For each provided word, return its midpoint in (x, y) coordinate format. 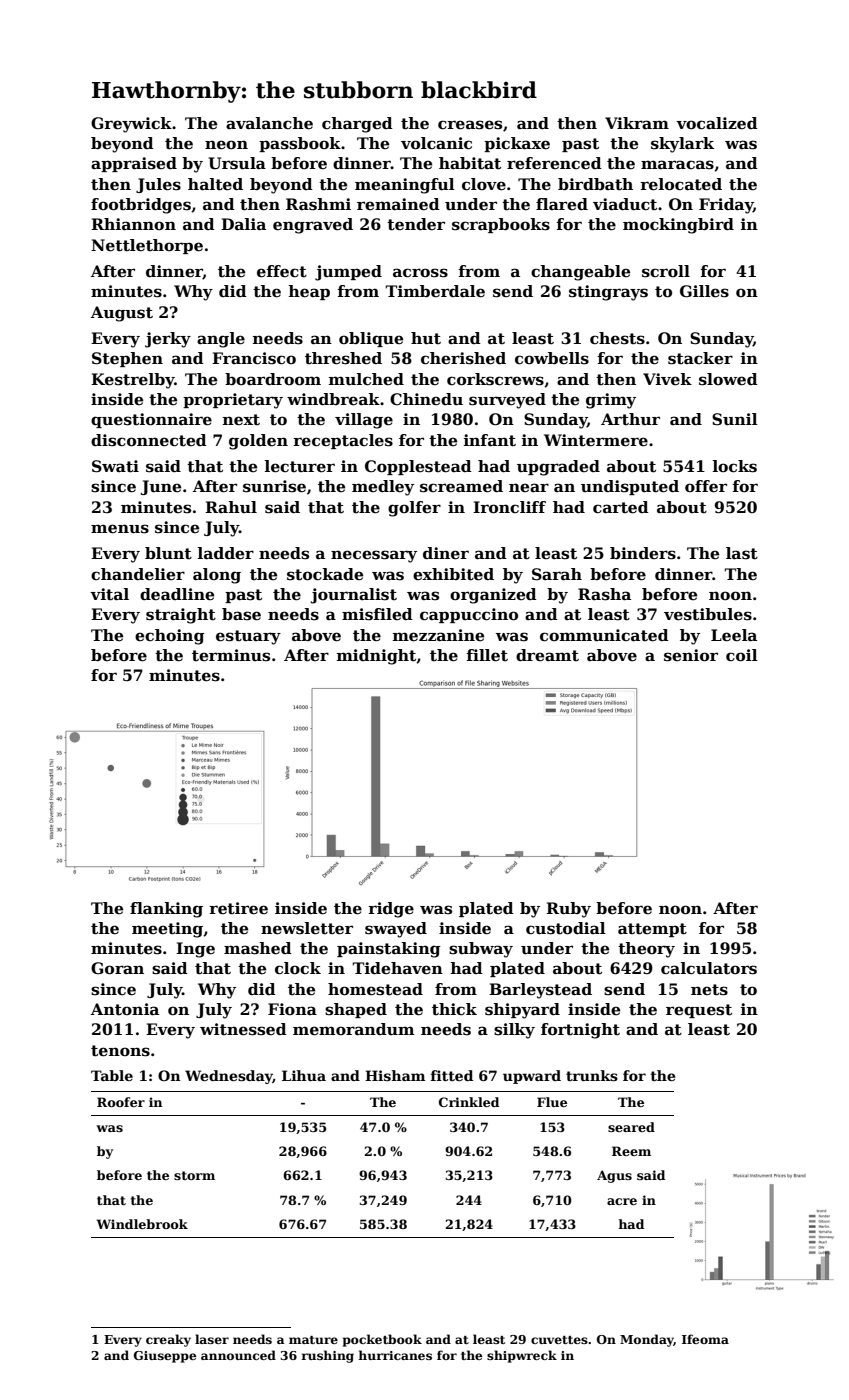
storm (194, 1175)
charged (357, 125)
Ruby (568, 910)
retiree (238, 908)
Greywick (131, 125)
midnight (377, 657)
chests (617, 338)
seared (631, 1127)
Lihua (304, 1075)
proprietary (233, 401)
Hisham (395, 1075)
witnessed (243, 1029)
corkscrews (495, 379)
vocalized (717, 123)
